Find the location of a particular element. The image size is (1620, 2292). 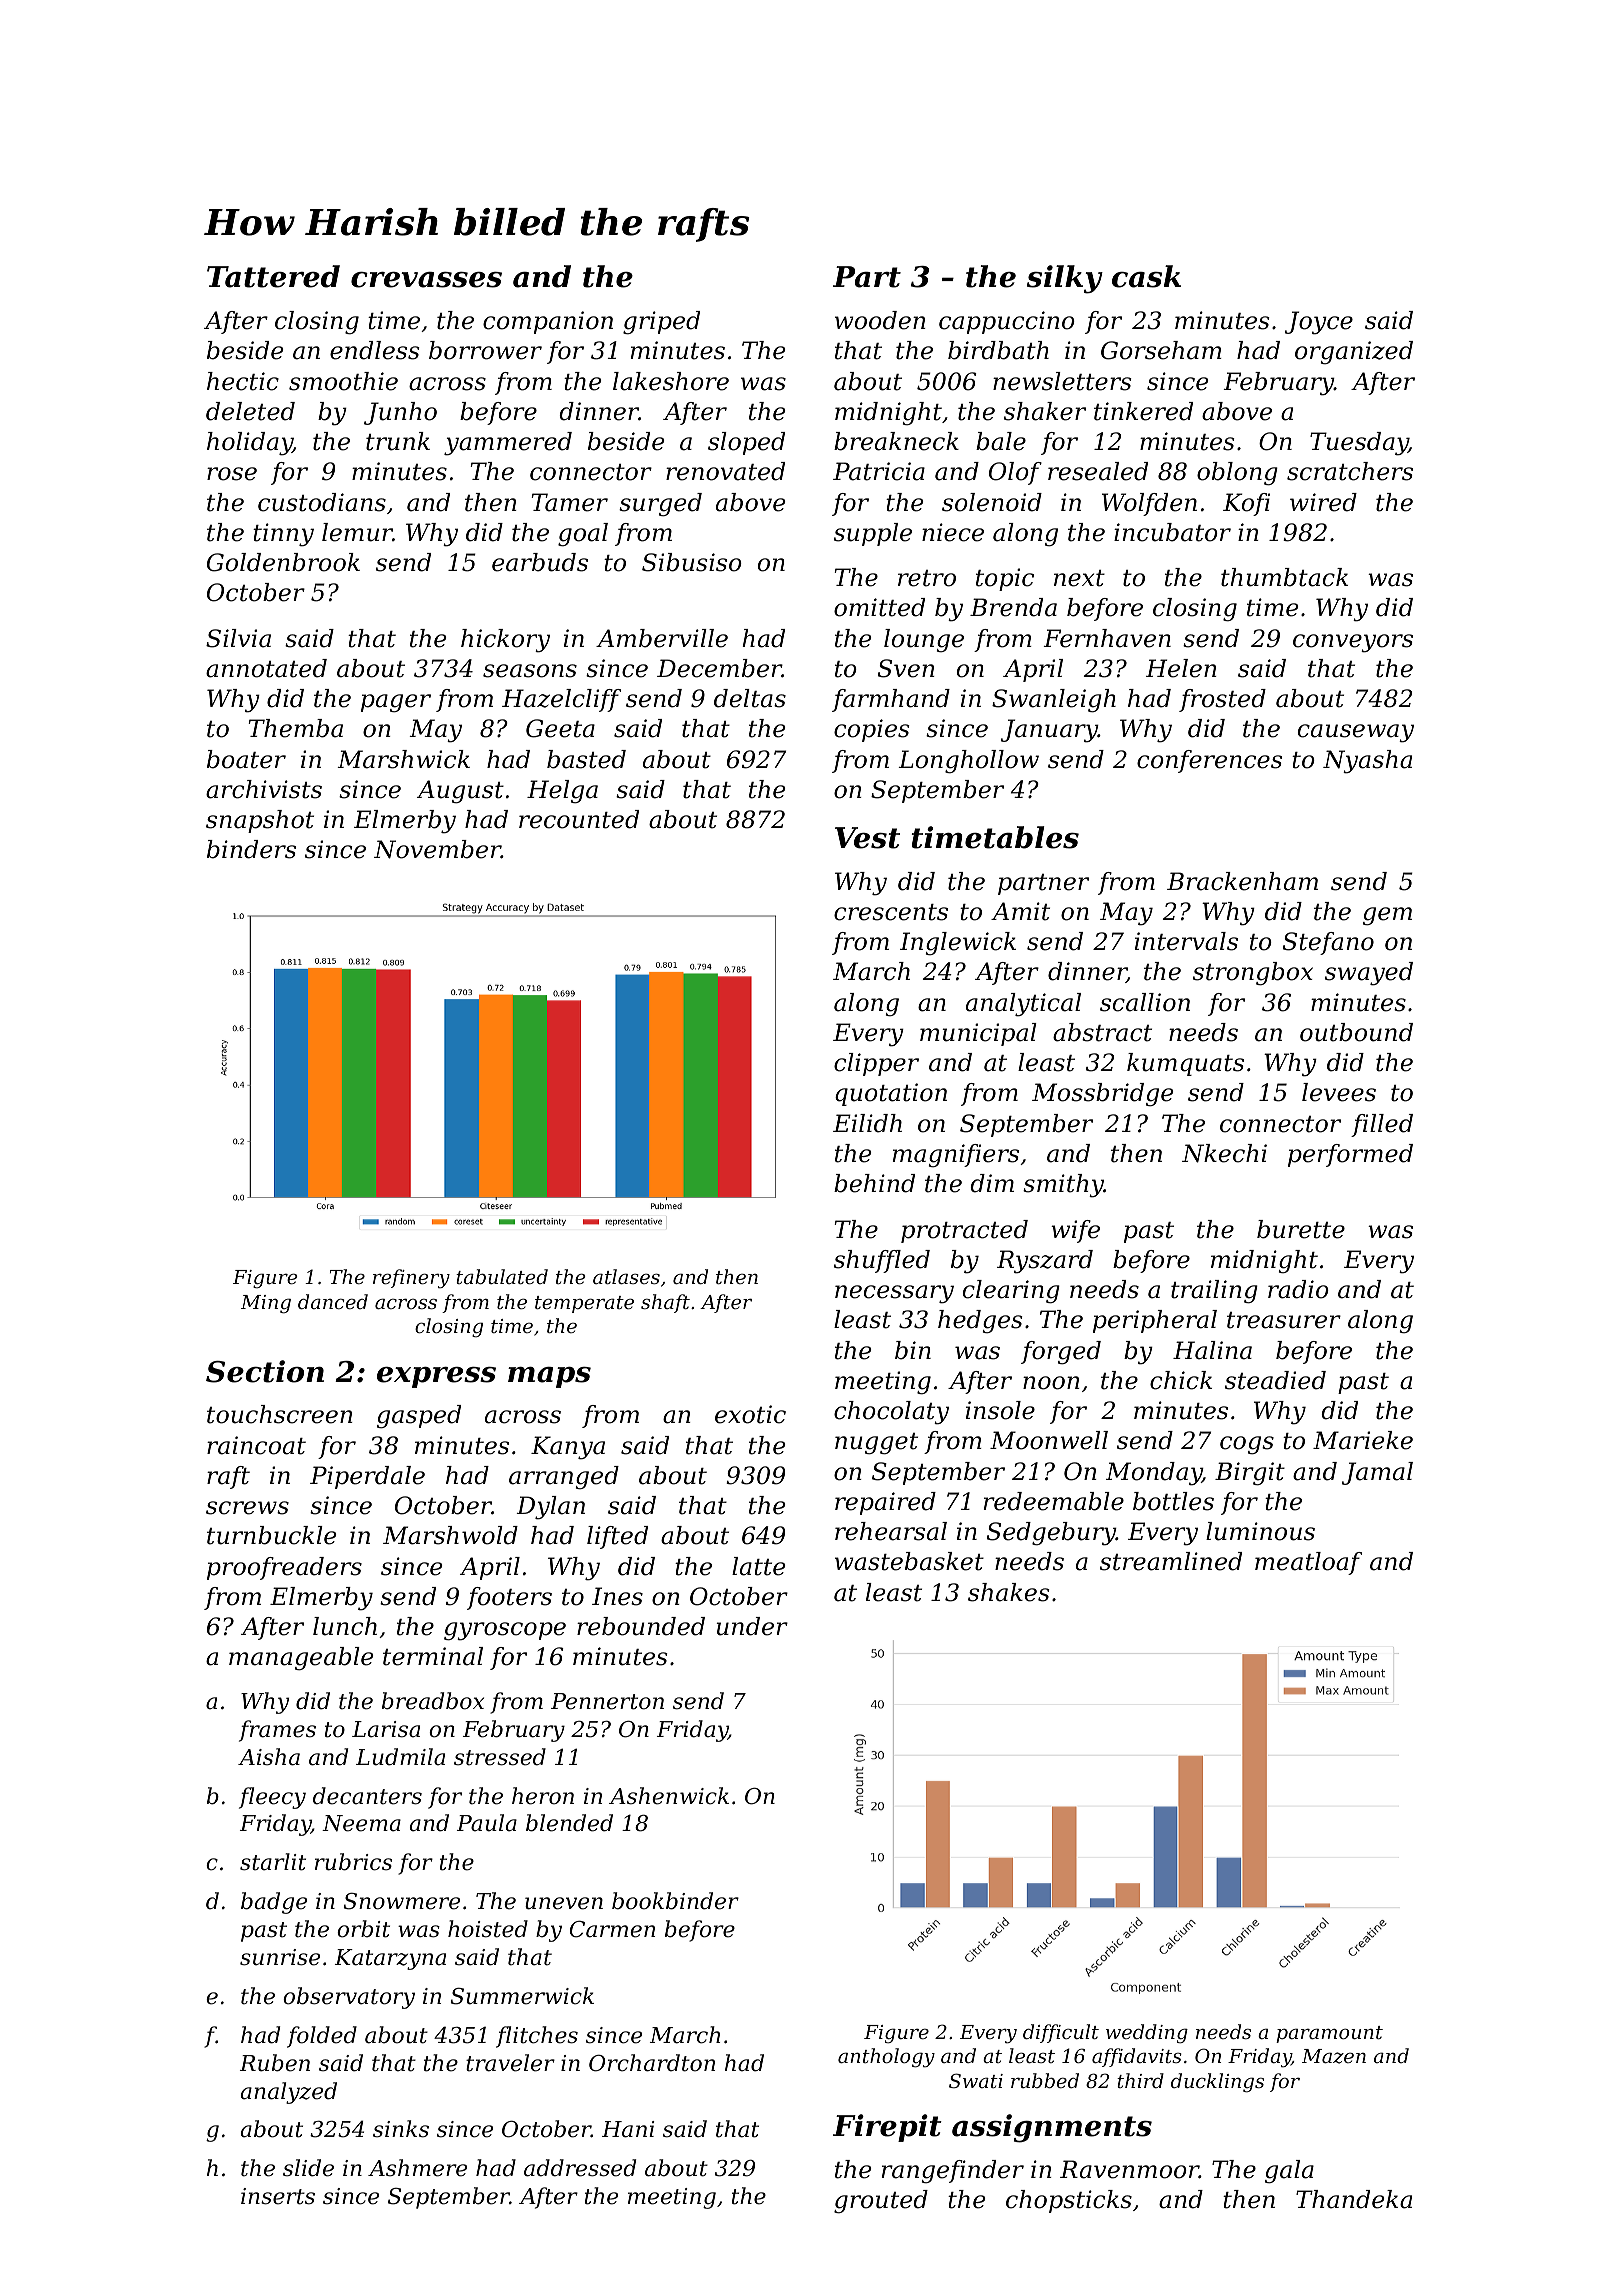

inserts is located at coordinates (278, 2196).
